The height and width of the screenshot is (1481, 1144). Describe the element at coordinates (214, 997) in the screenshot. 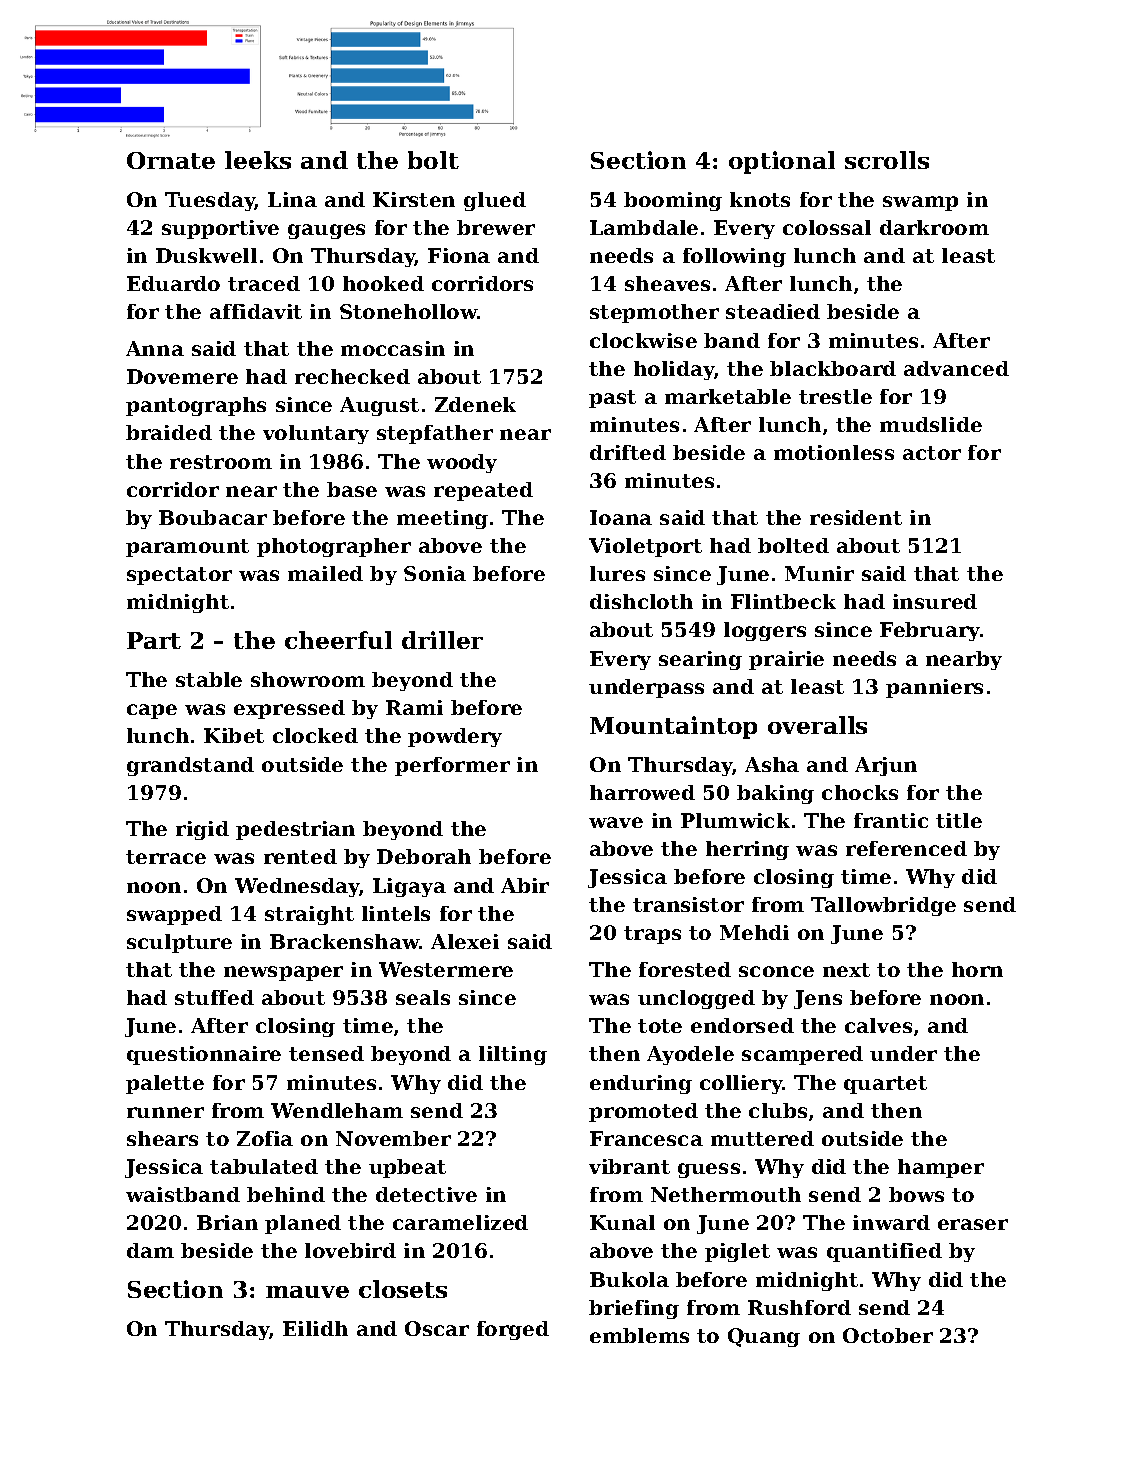

I see `stuffed` at that location.
